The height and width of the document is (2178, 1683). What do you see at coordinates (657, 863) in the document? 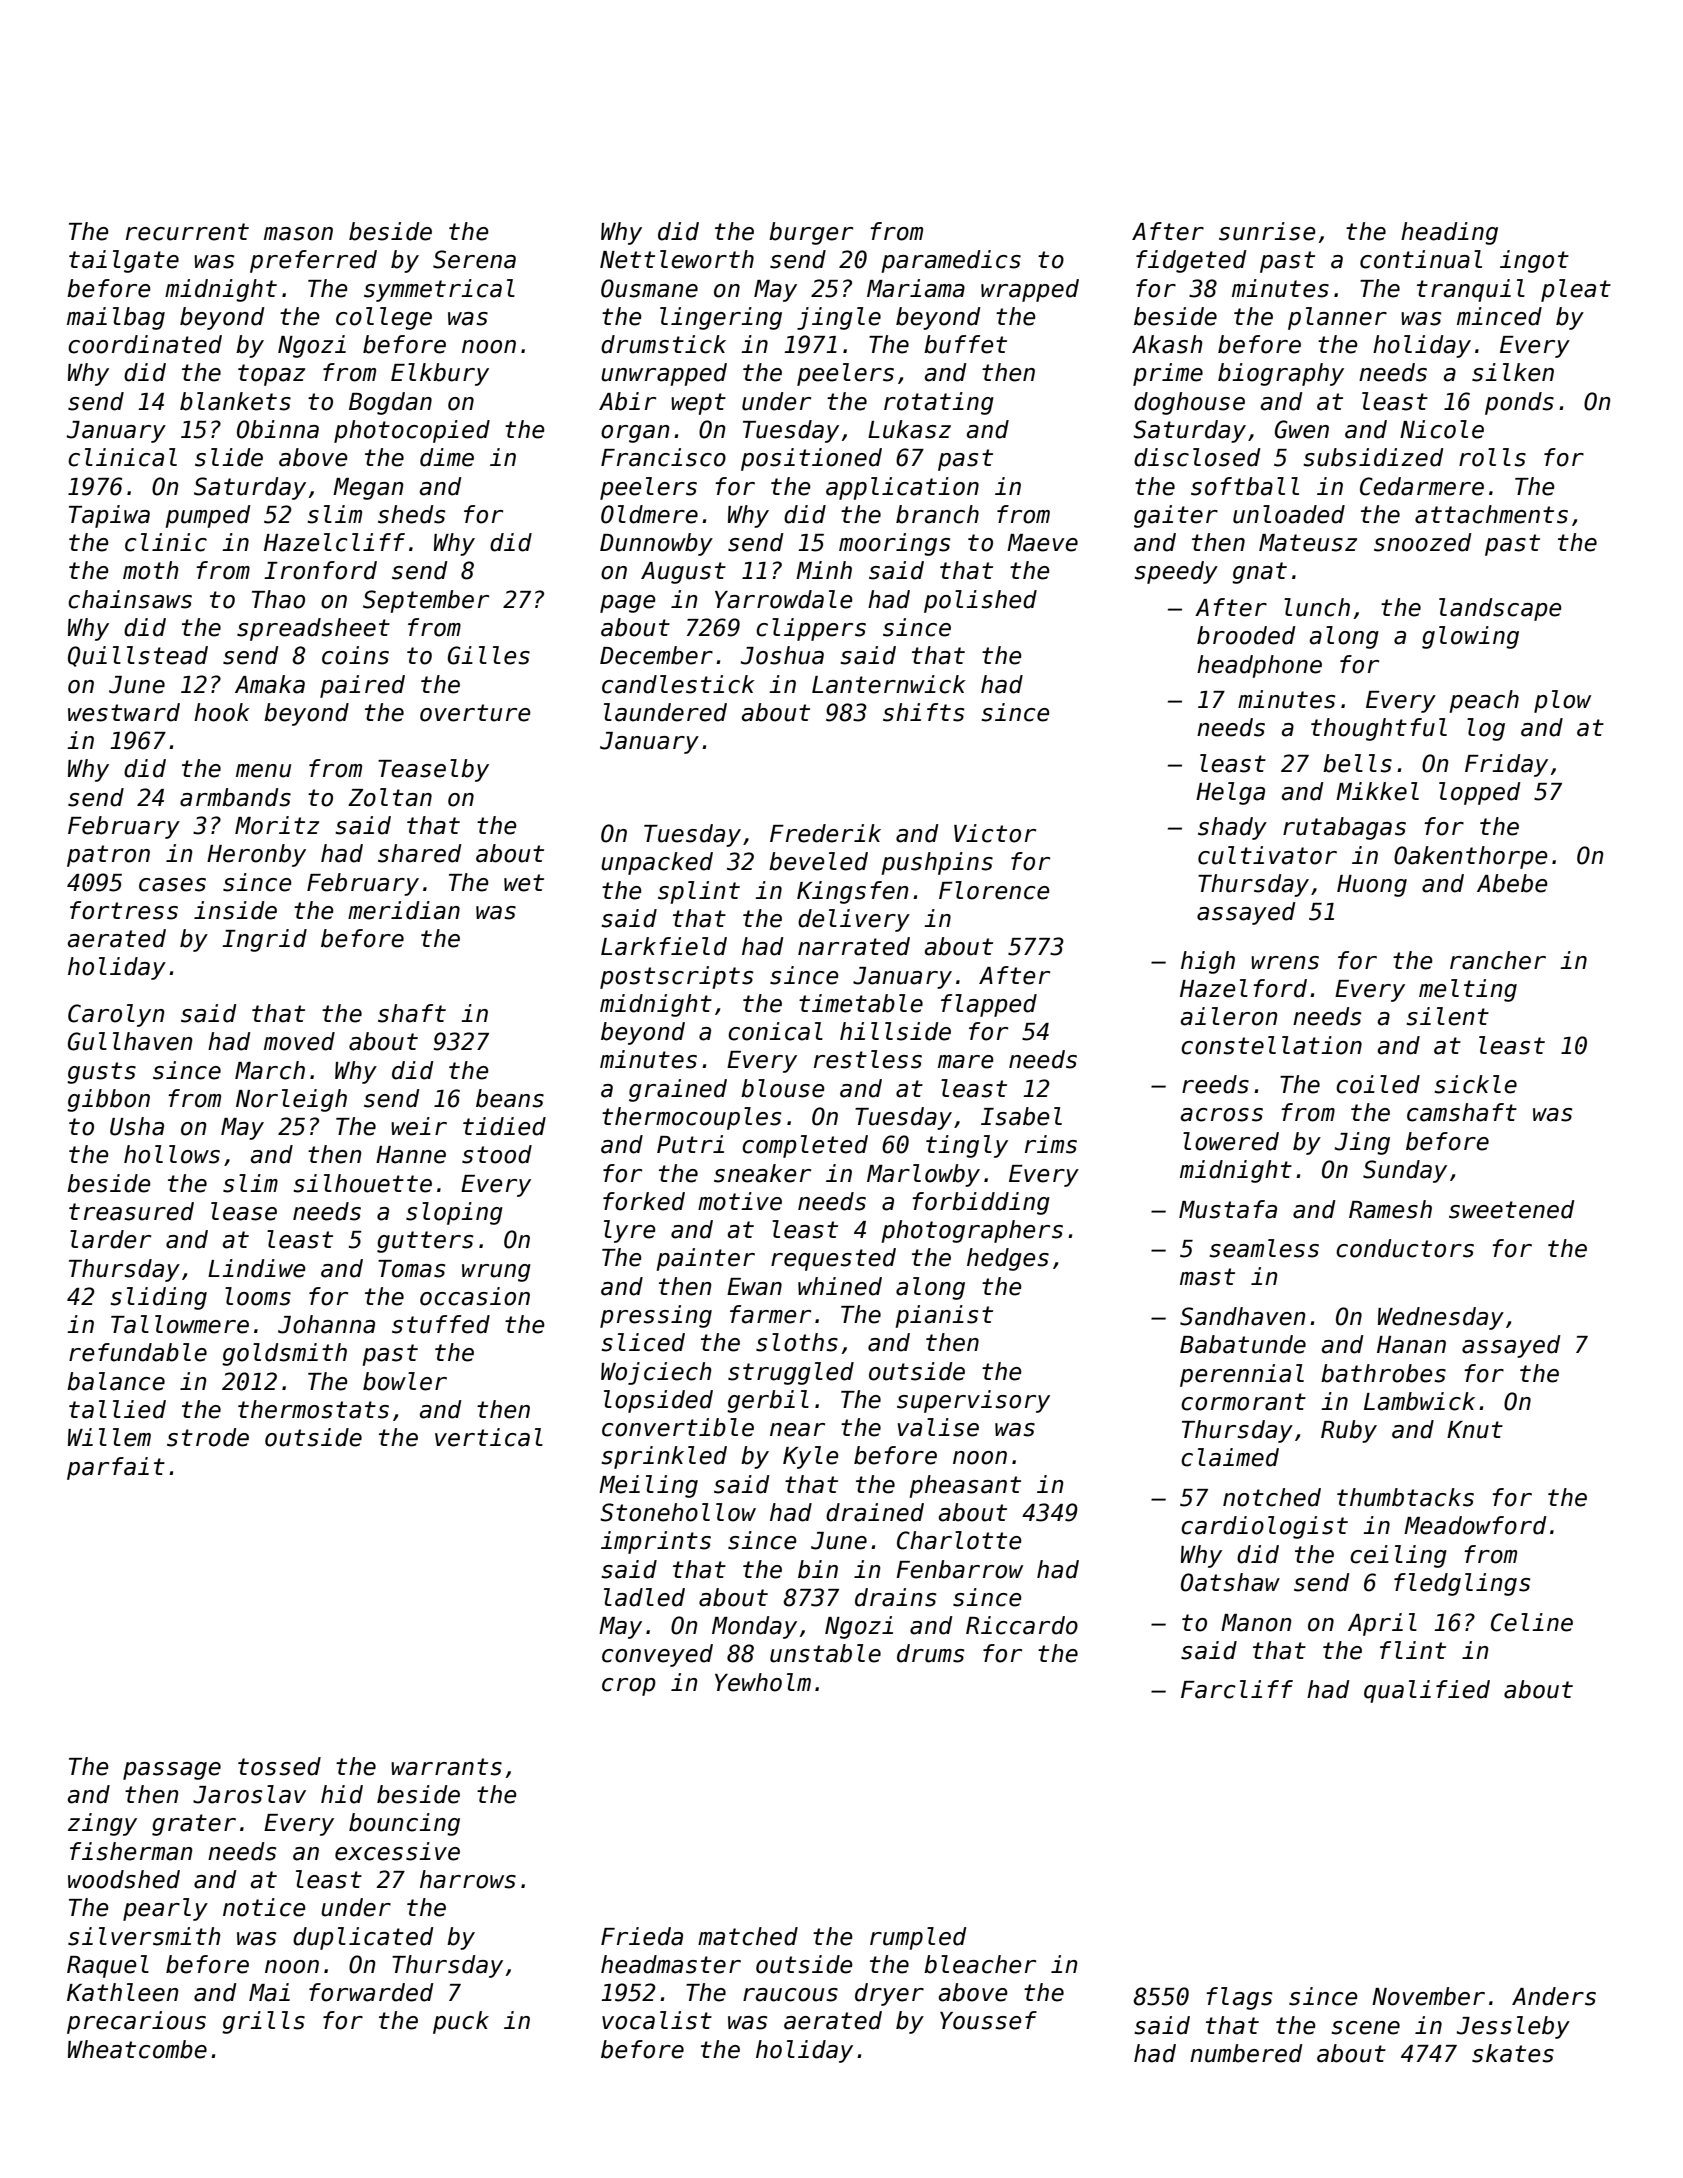
I see `unpacked` at bounding box center [657, 863].
